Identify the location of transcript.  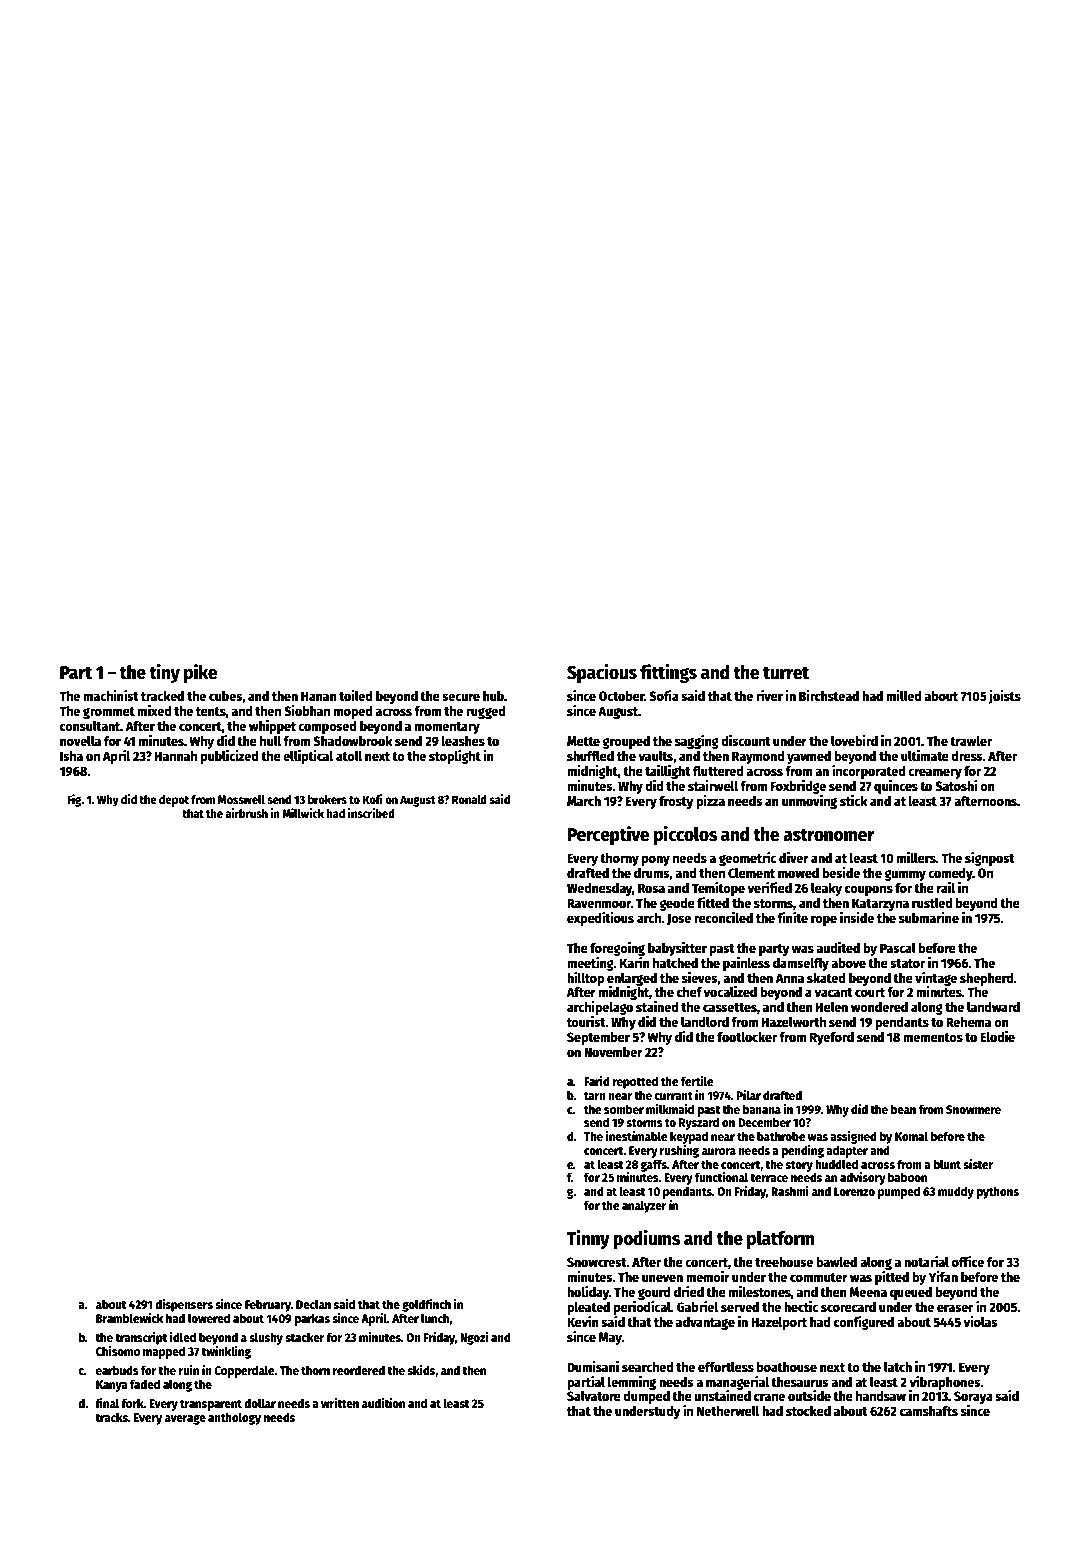
(141, 1338).
